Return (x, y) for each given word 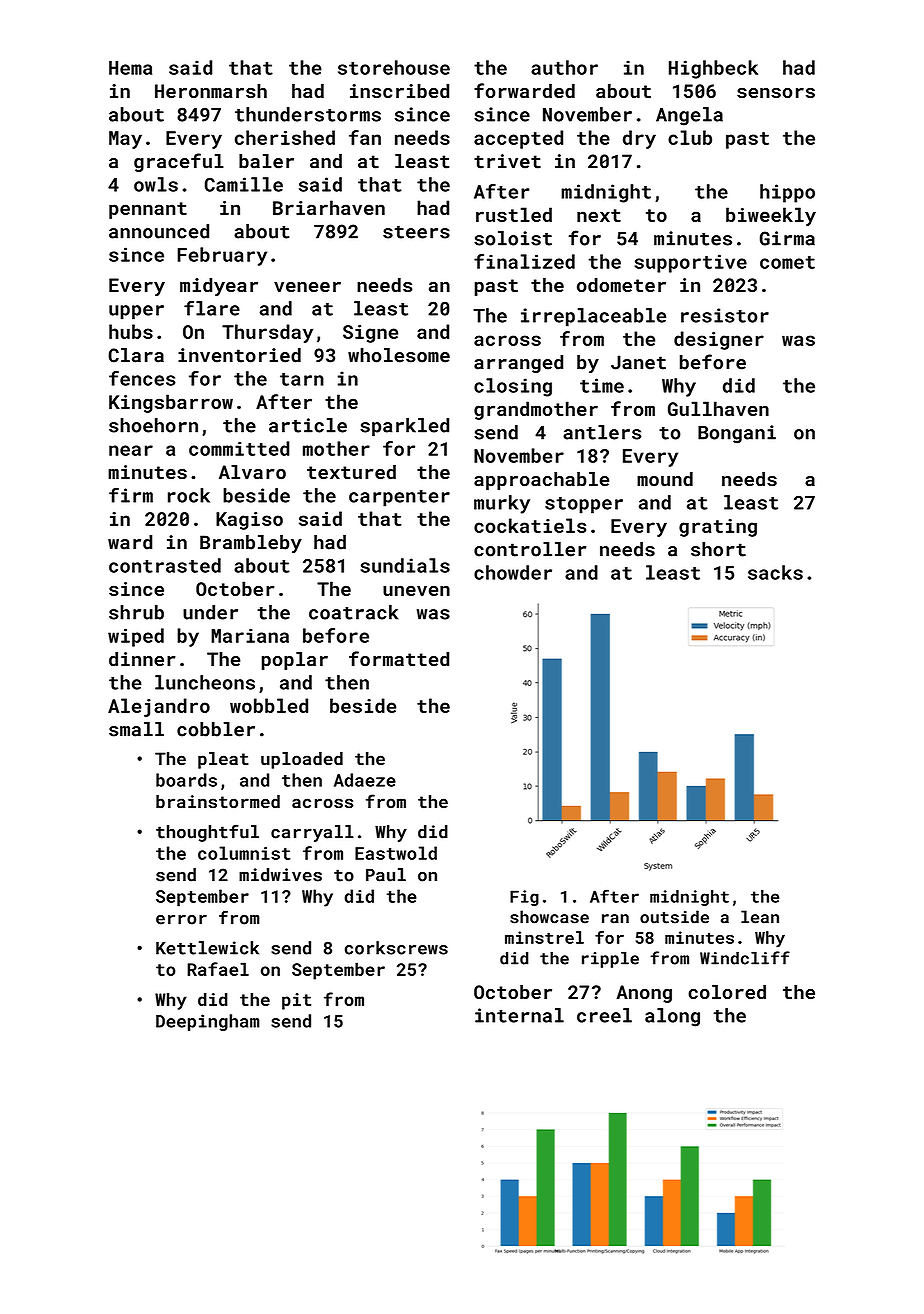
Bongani (737, 434)
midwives (280, 875)
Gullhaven (718, 408)
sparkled (404, 427)
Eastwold (396, 853)
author (564, 67)
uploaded (302, 760)
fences (142, 378)
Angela (689, 116)
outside (674, 917)
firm (131, 495)
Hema (130, 68)
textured (351, 472)
